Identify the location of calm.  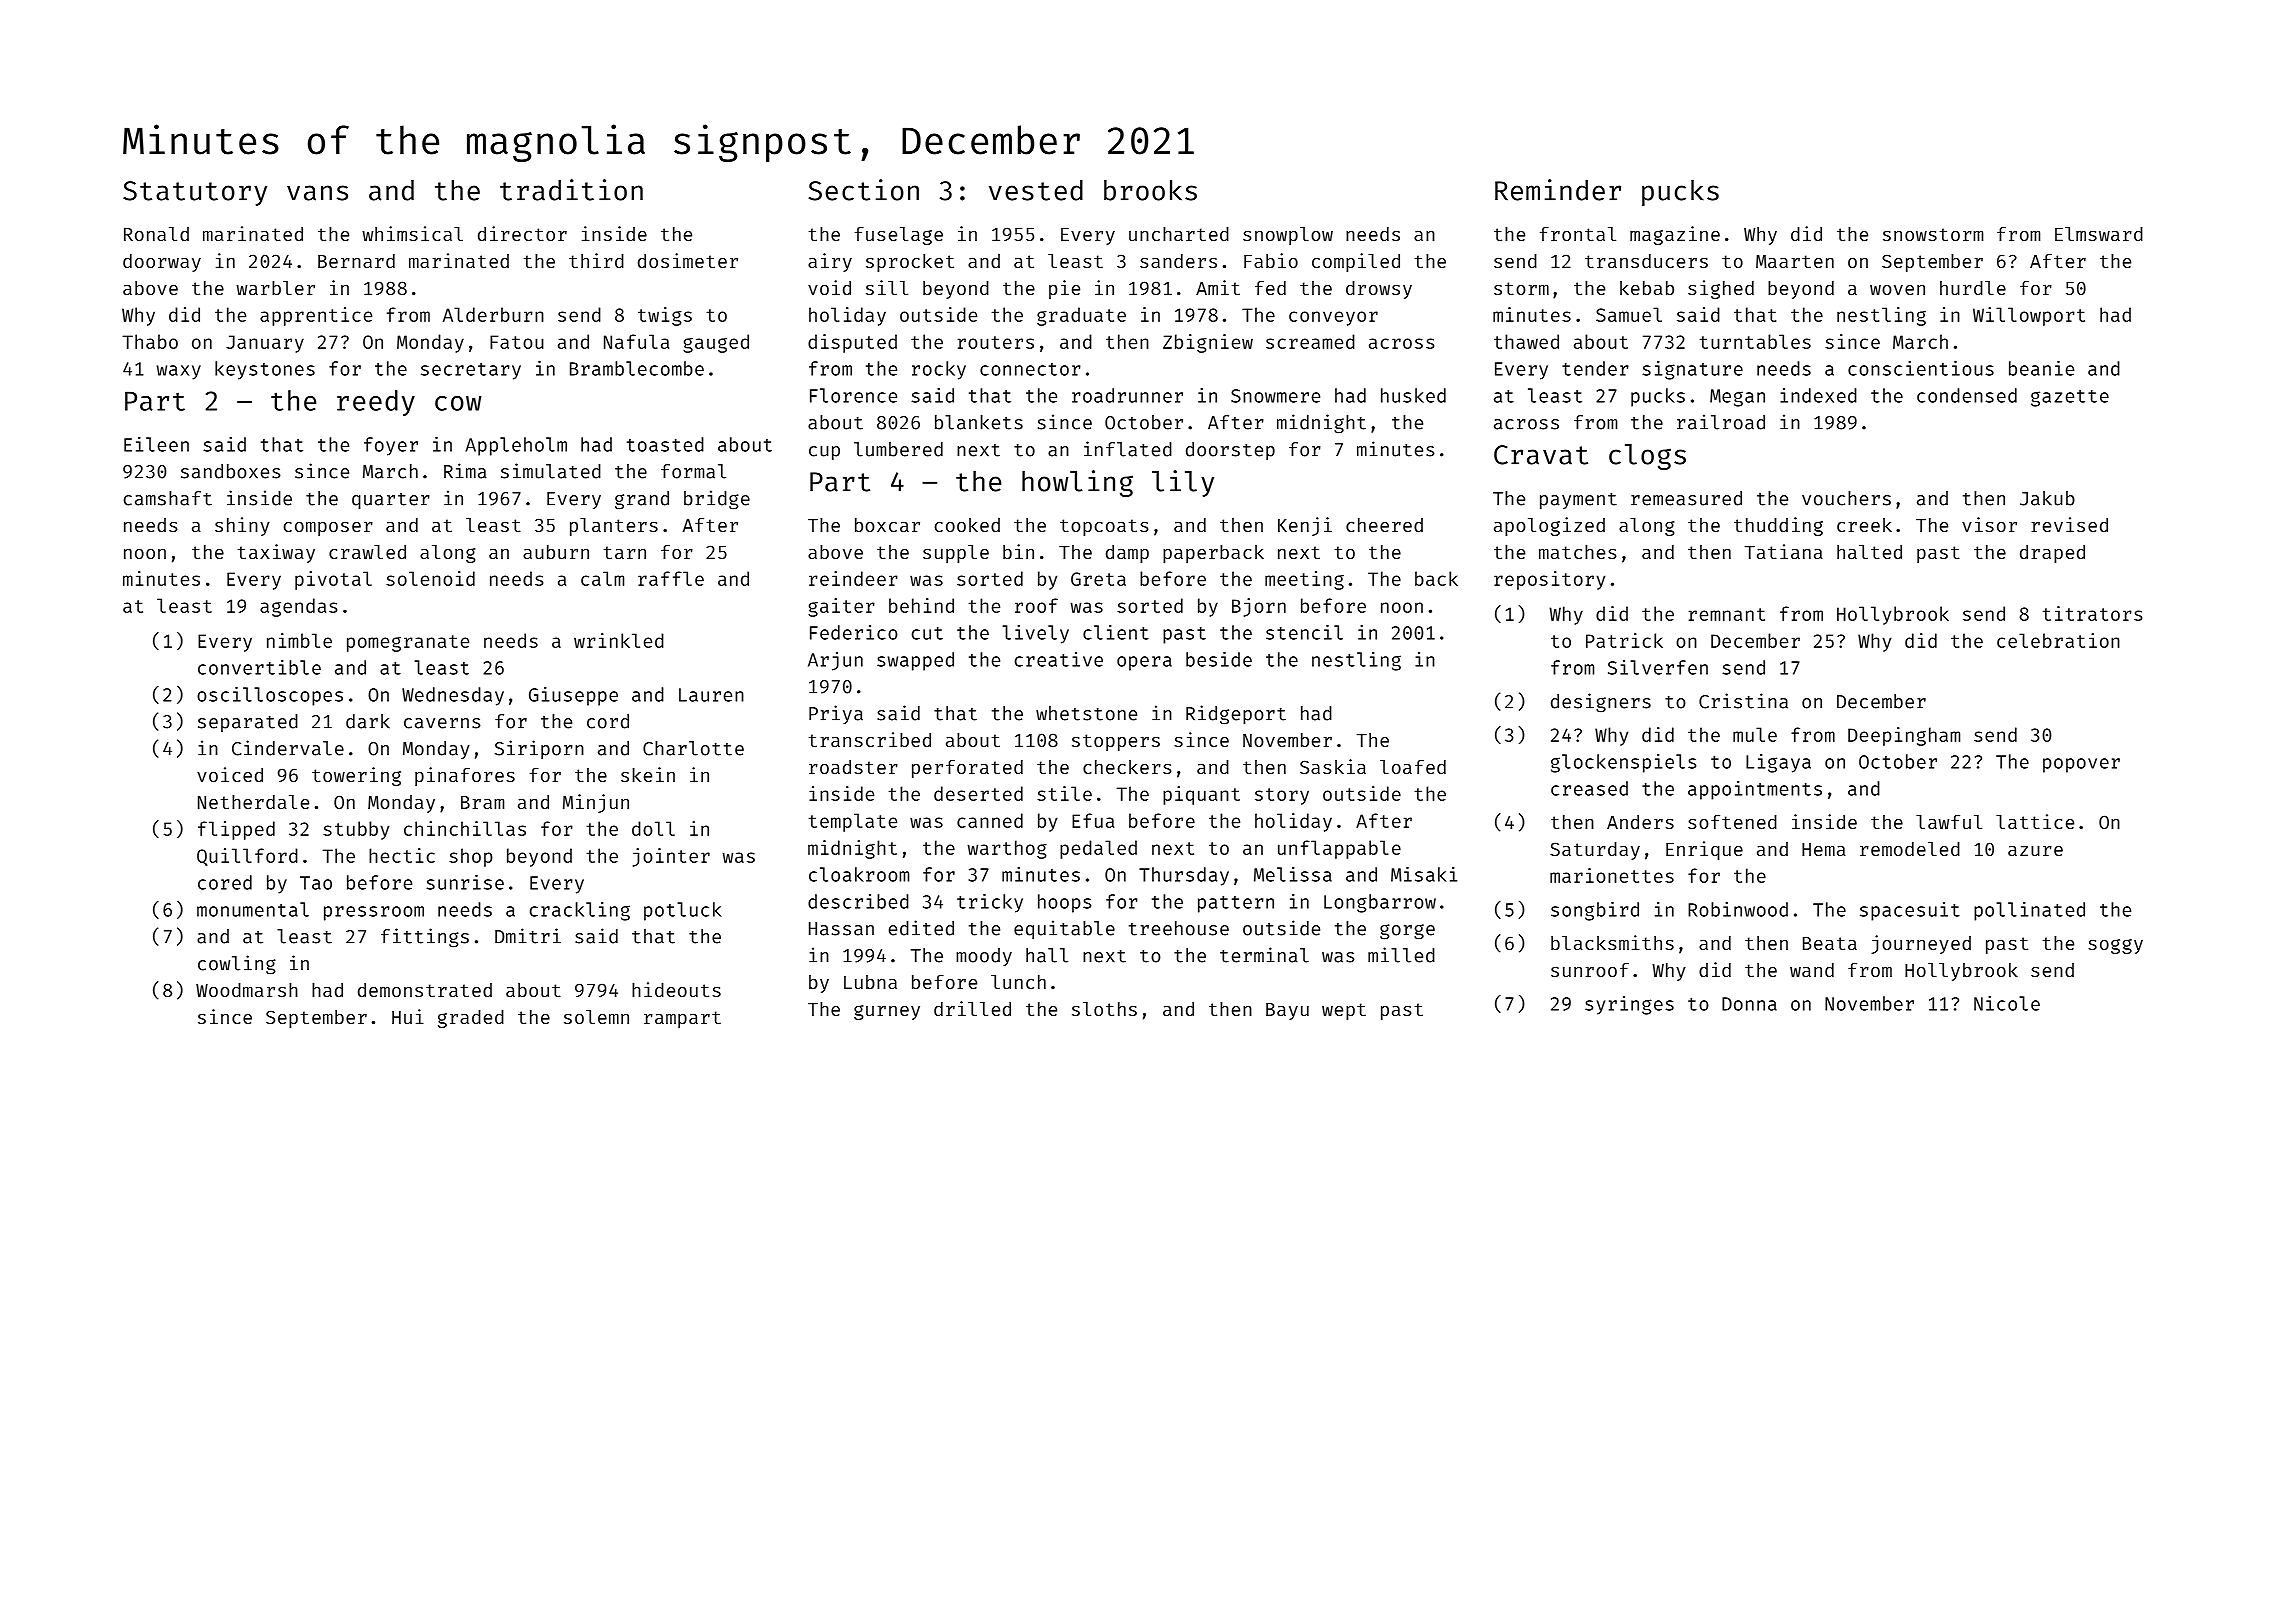
(602, 578).
